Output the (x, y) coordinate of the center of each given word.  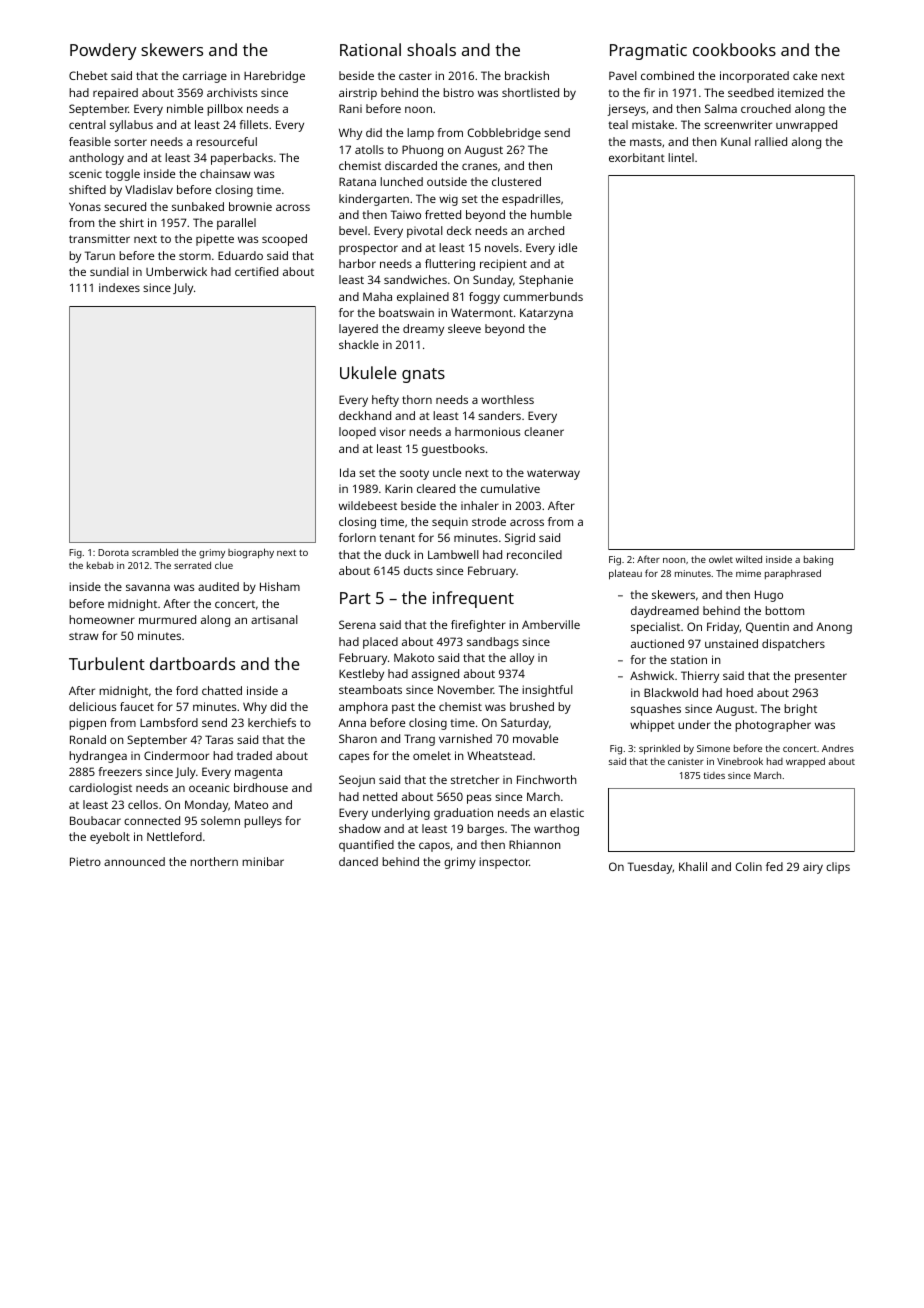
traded (254, 755)
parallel (236, 224)
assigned (435, 675)
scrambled (155, 552)
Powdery (103, 51)
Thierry (700, 677)
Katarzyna (546, 314)
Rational (370, 49)
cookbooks (734, 49)
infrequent (473, 599)
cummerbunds (543, 296)
